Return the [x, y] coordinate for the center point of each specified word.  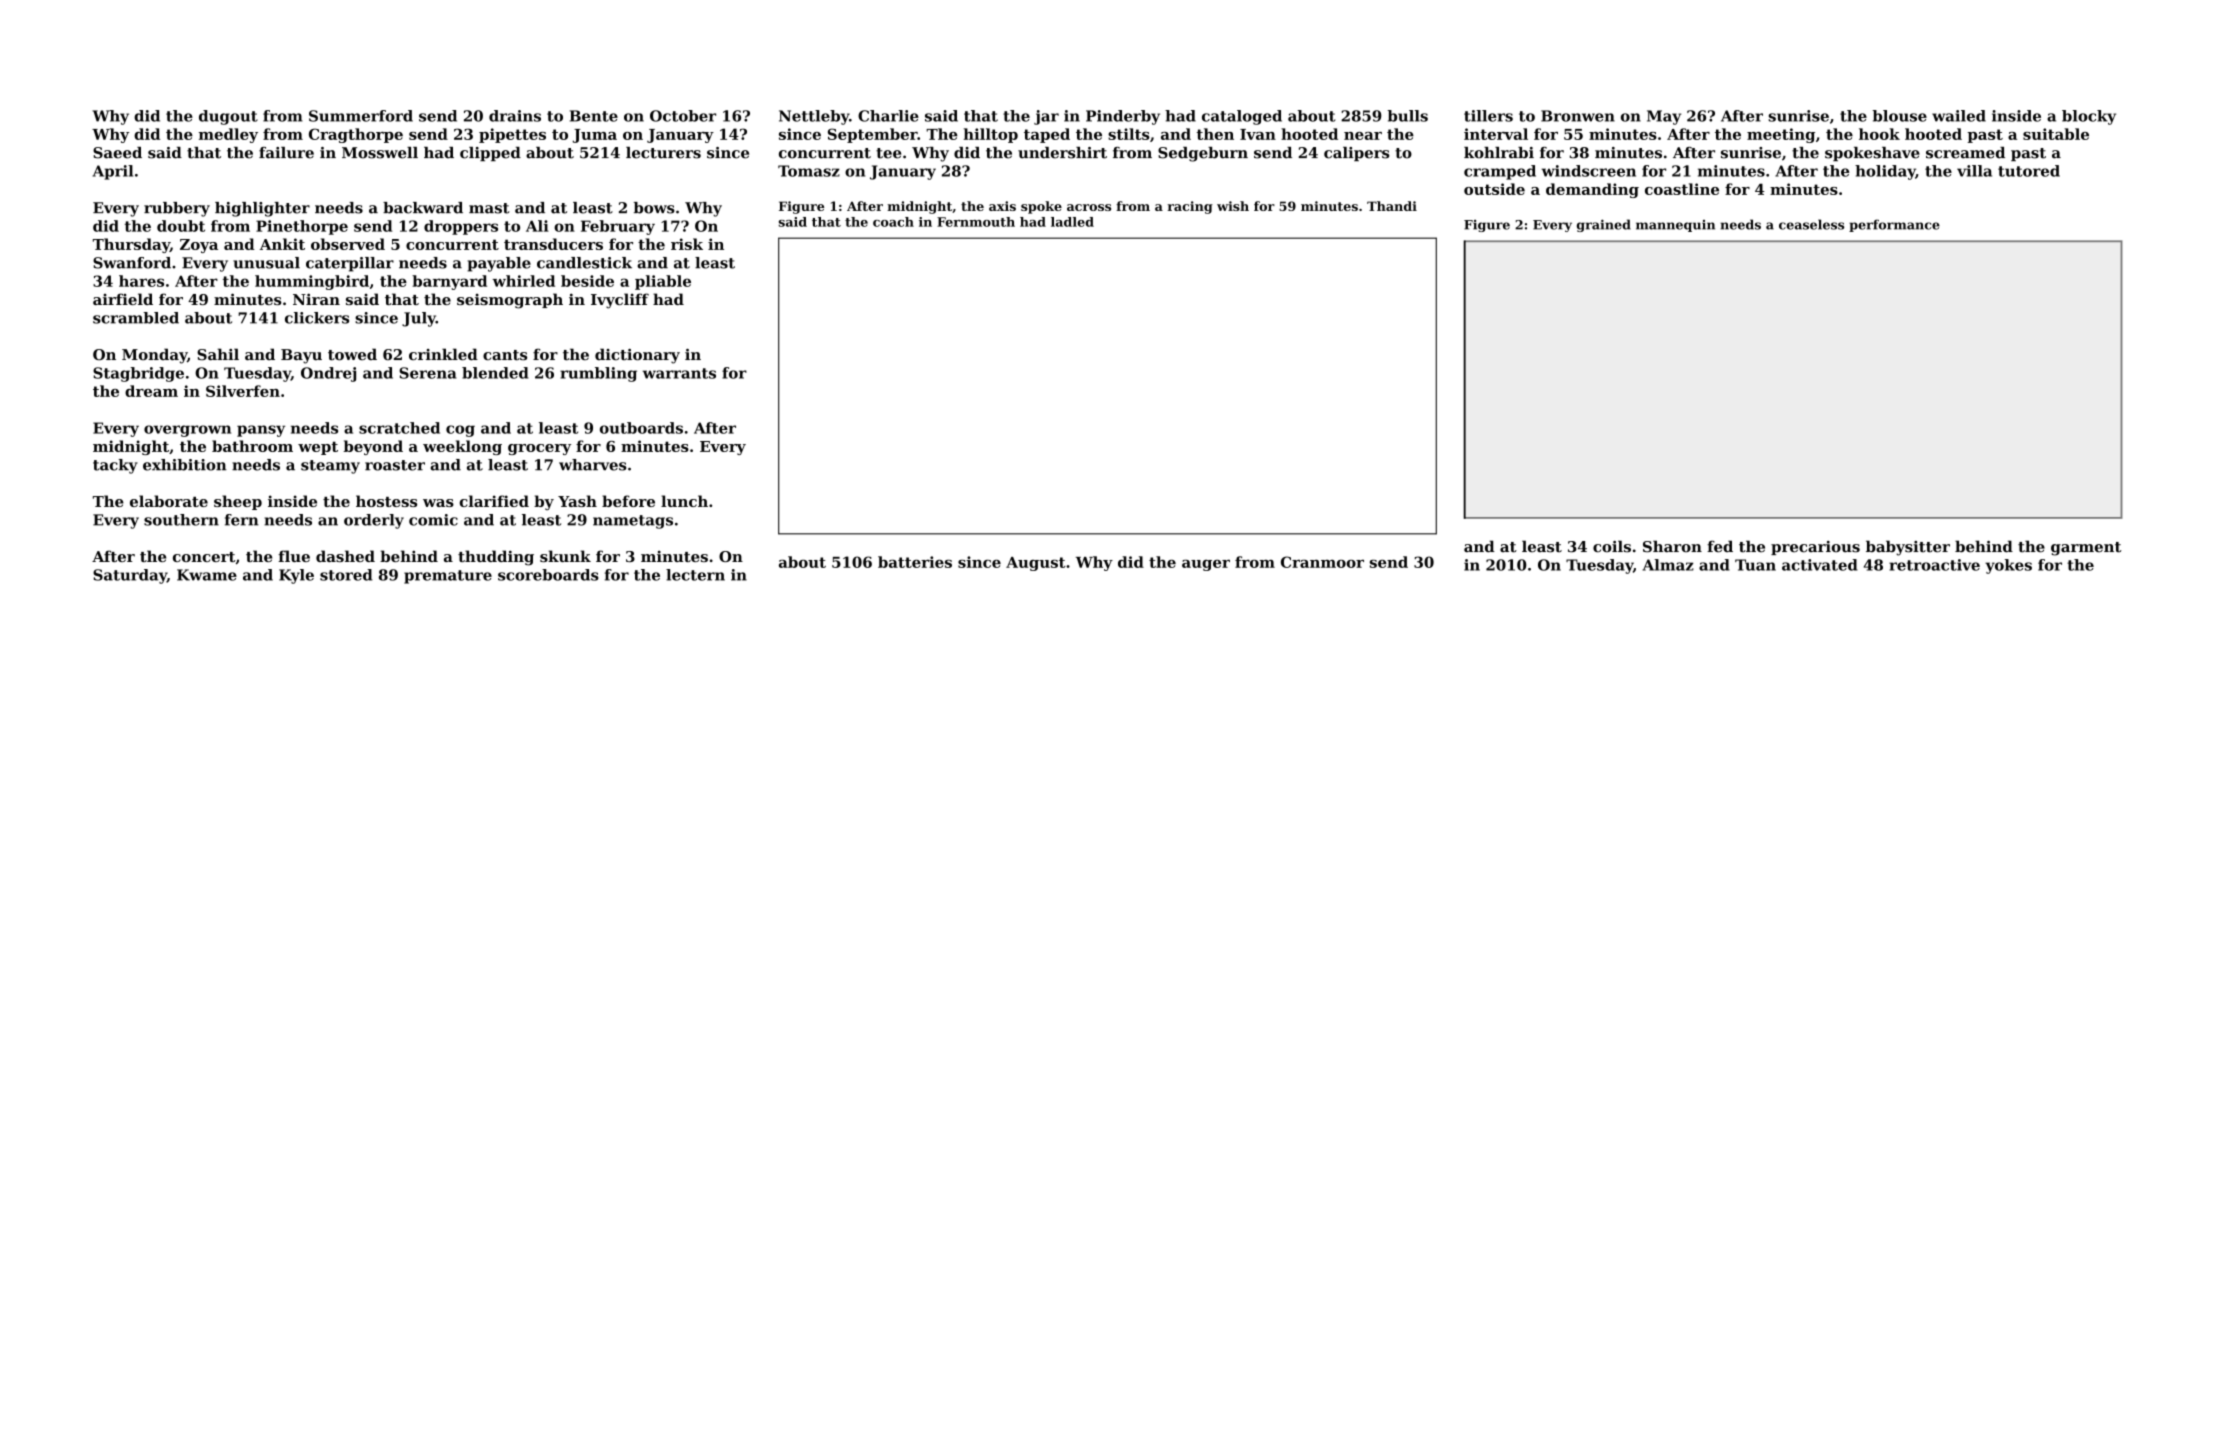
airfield [123, 299]
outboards [641, 428]
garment [2086, 549]
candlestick [584, 263]
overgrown [187, 431]
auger [1206, 565]
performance [1894, 225]
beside [587, 281]
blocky [2089, 117]
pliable [663, 282]
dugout [228, 117]
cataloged [1242, 117]
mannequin [1675, 226]
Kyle [296, 576]
